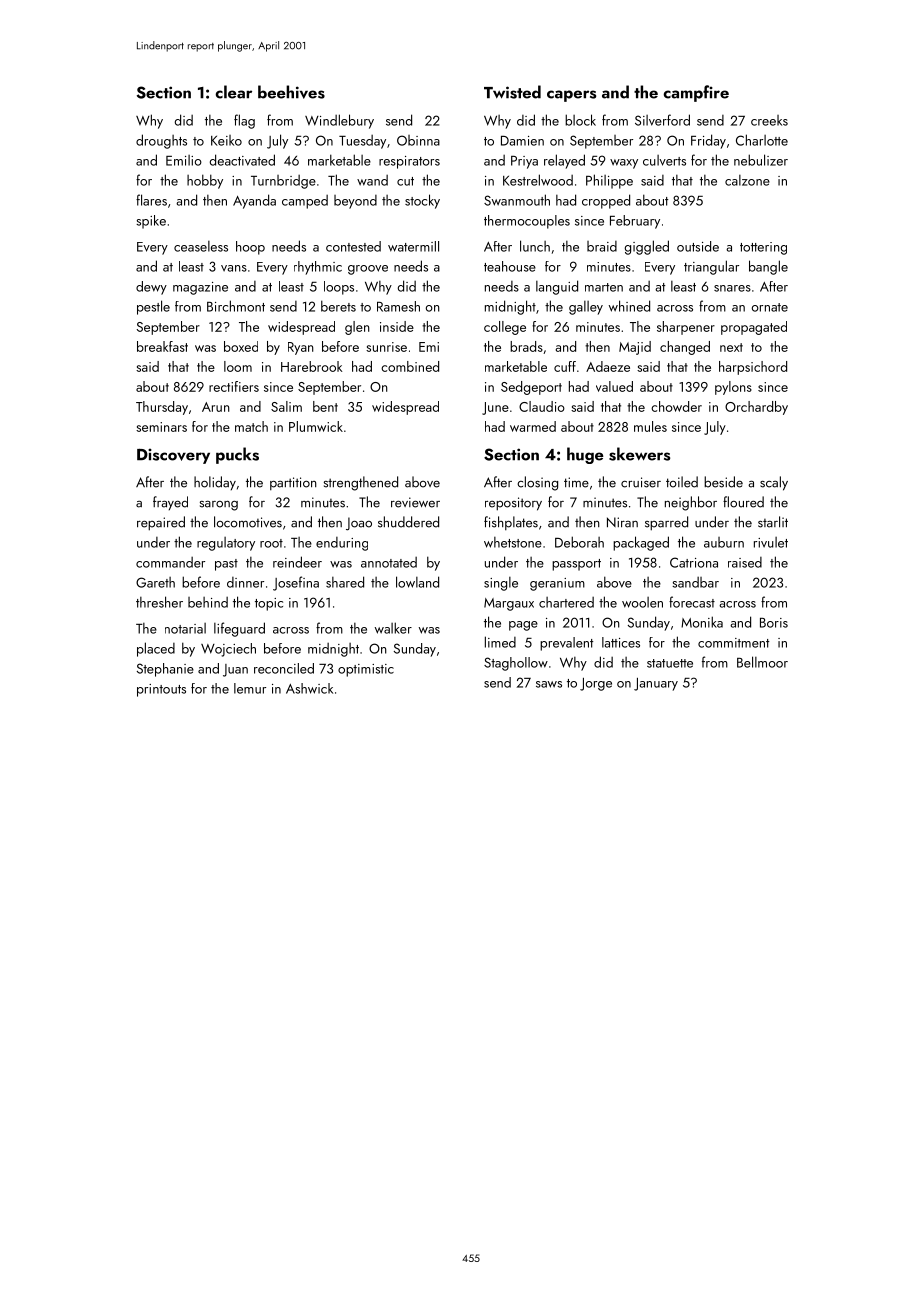 The image size is (924, 1314). Describe the element at coordinates (233, 92) in the screenshot. I see `clear` at that location.
